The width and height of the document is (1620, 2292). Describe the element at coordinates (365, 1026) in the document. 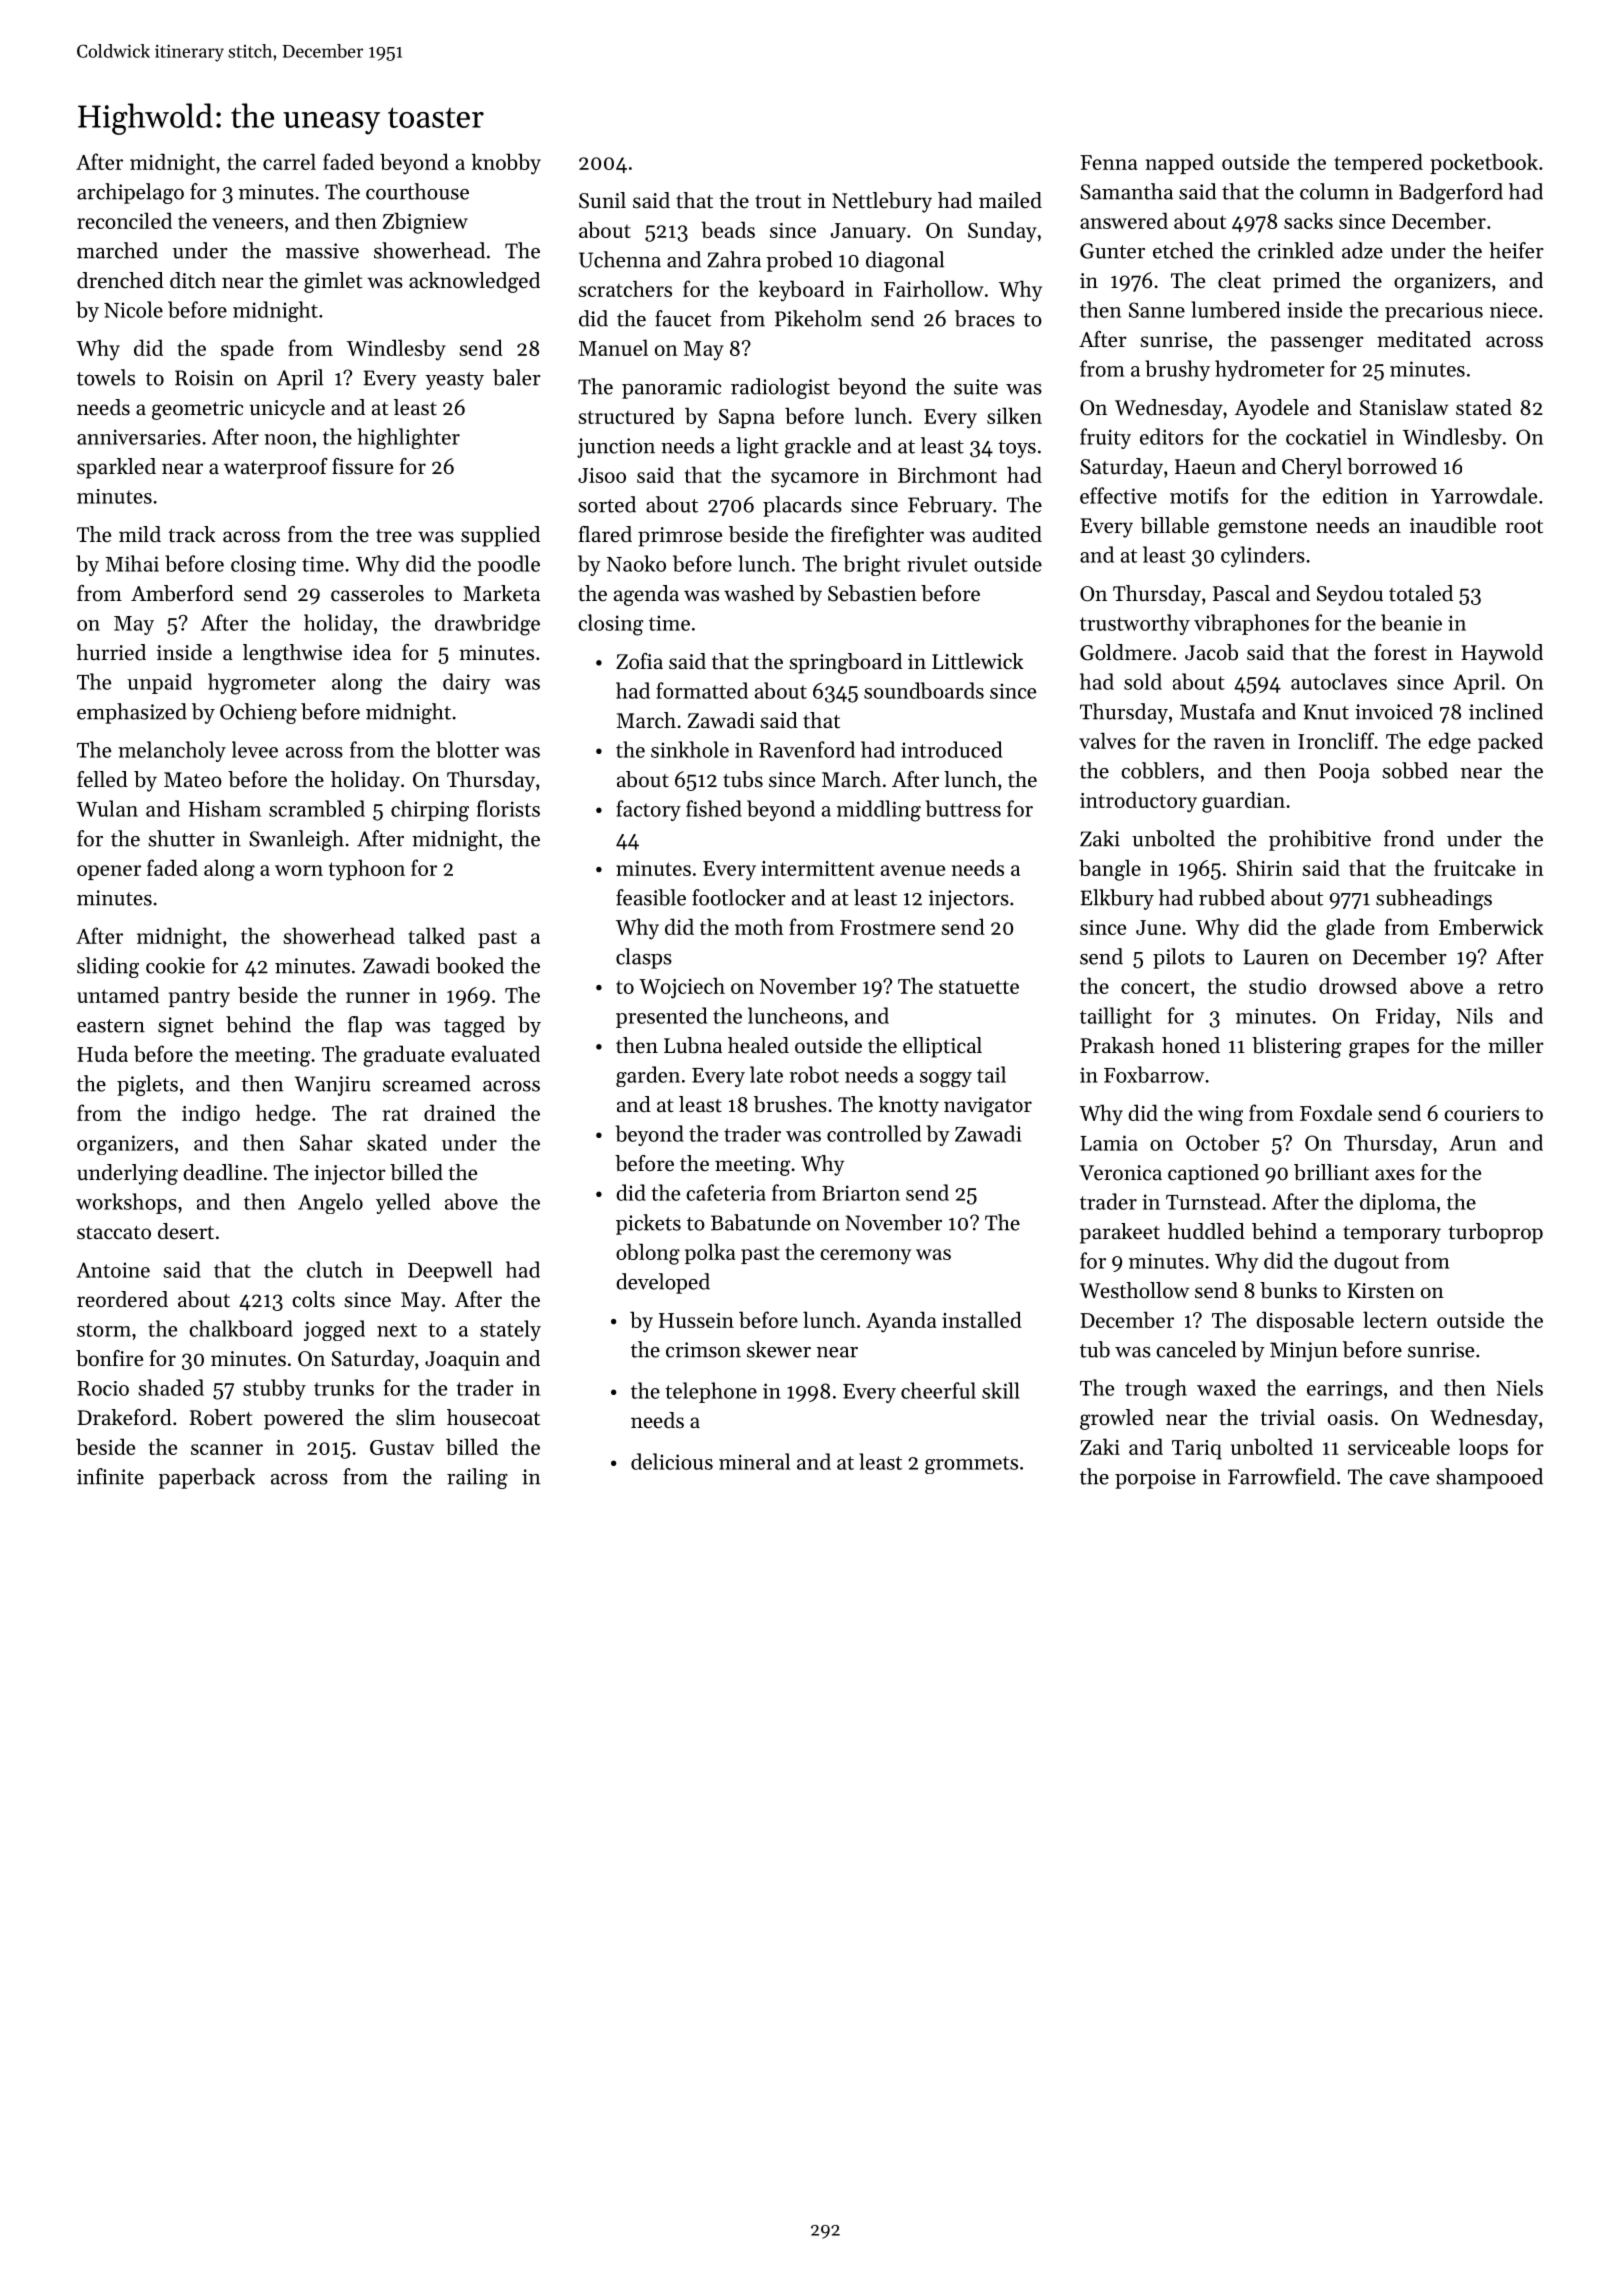

I see `flap` at that location.
